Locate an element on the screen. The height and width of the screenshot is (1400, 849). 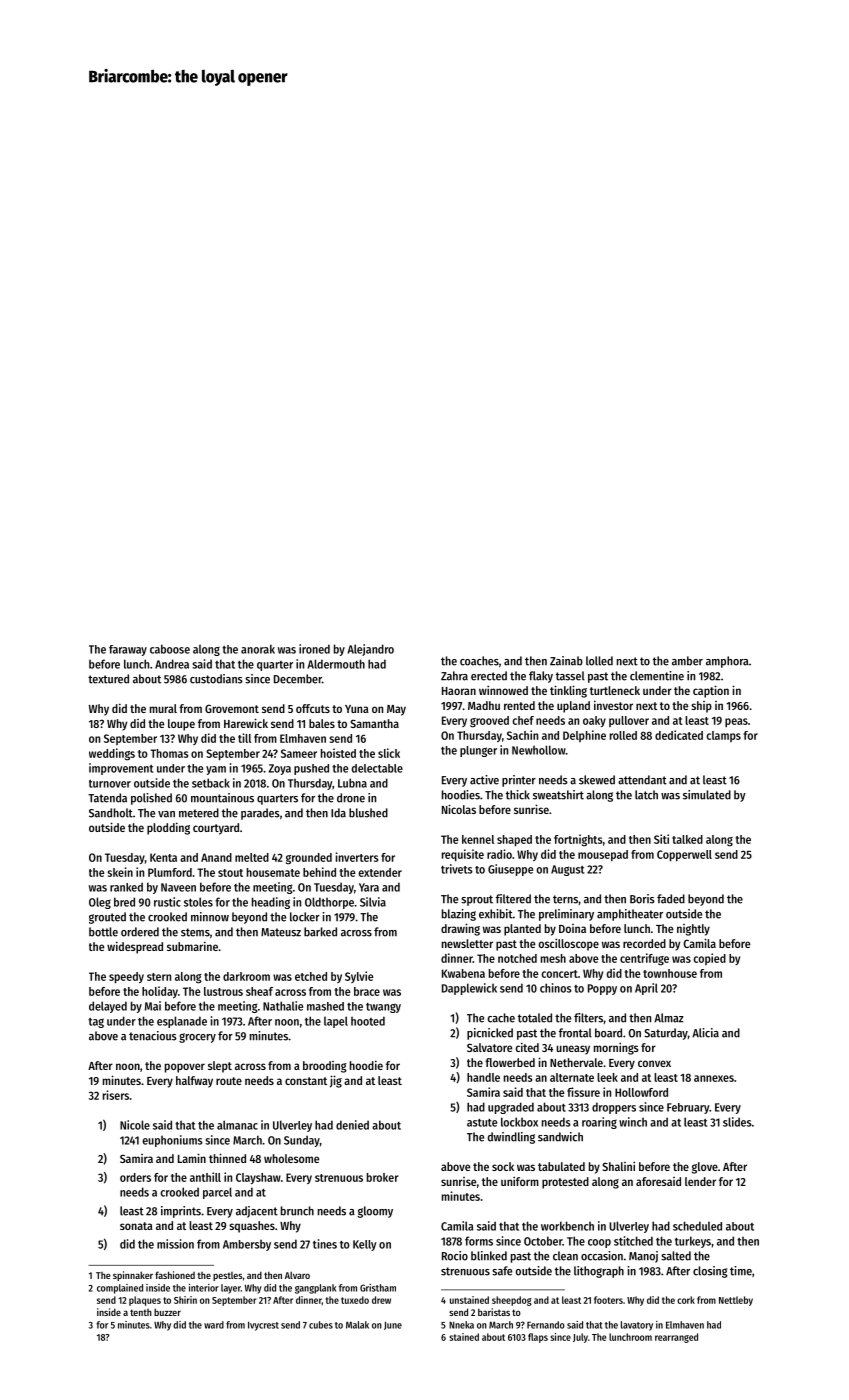
tag is located at coordinates (96, 1023).
